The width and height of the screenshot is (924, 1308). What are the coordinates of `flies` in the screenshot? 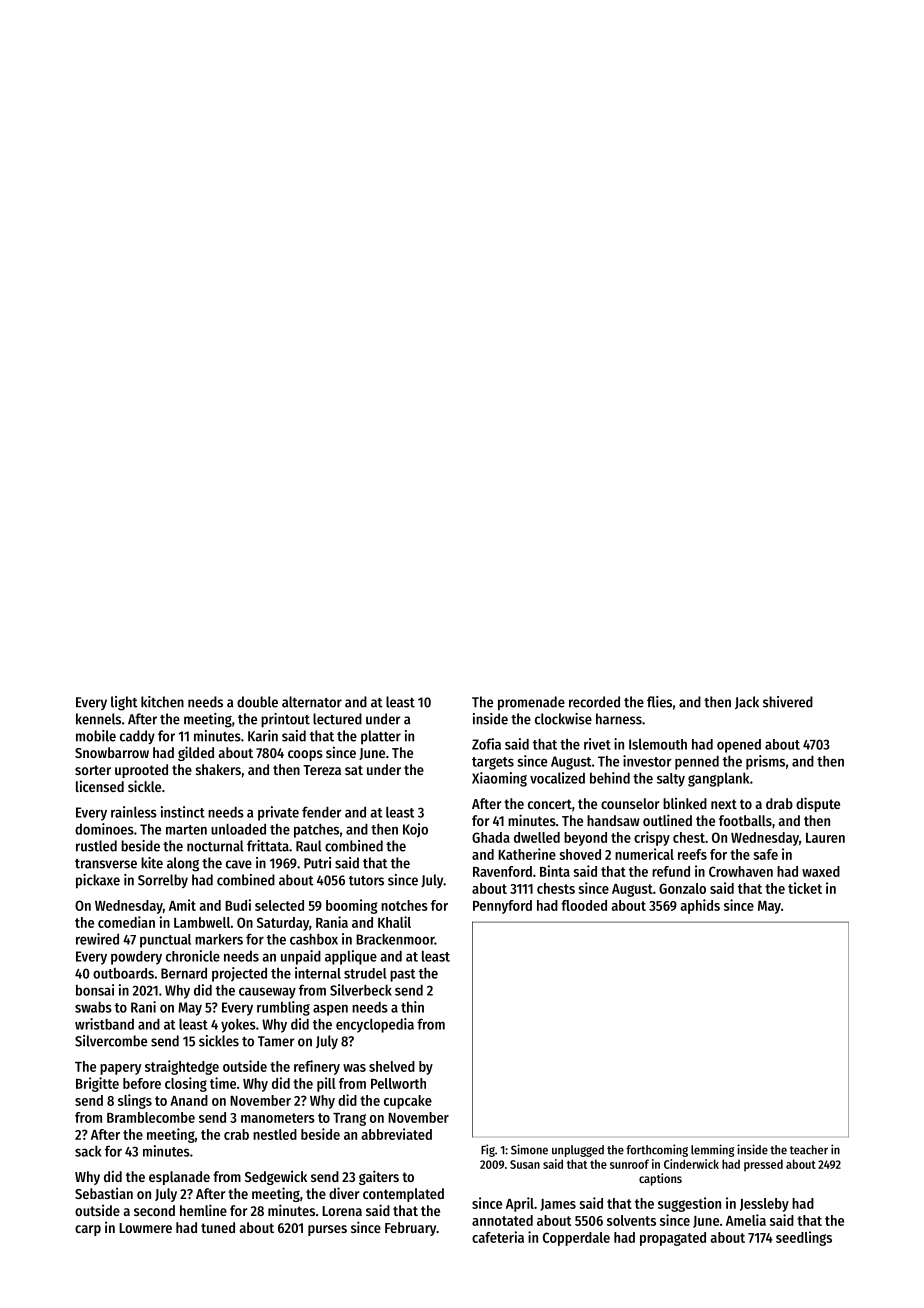 It's located at (659, 702).
